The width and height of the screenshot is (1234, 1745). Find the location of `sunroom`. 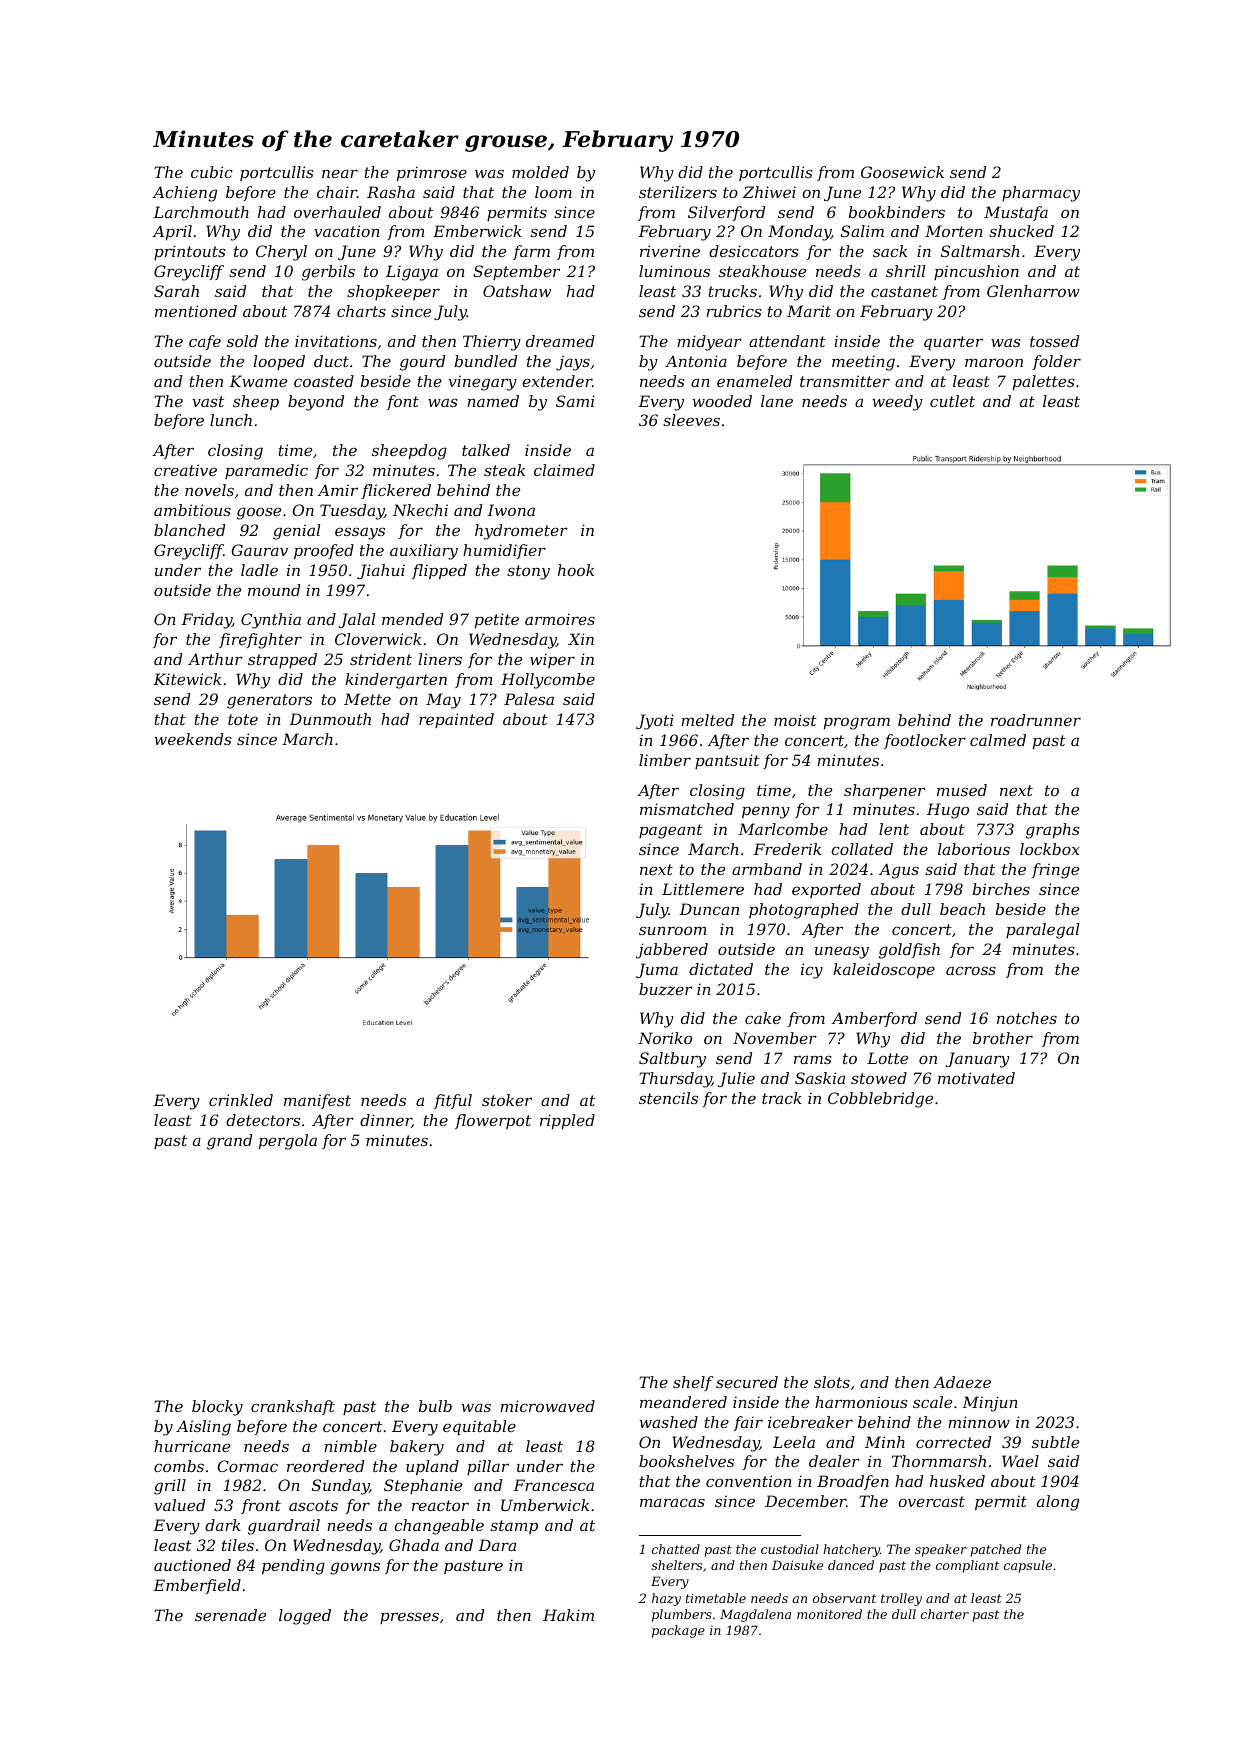

sunroom is located at coordinates (673, 930).
